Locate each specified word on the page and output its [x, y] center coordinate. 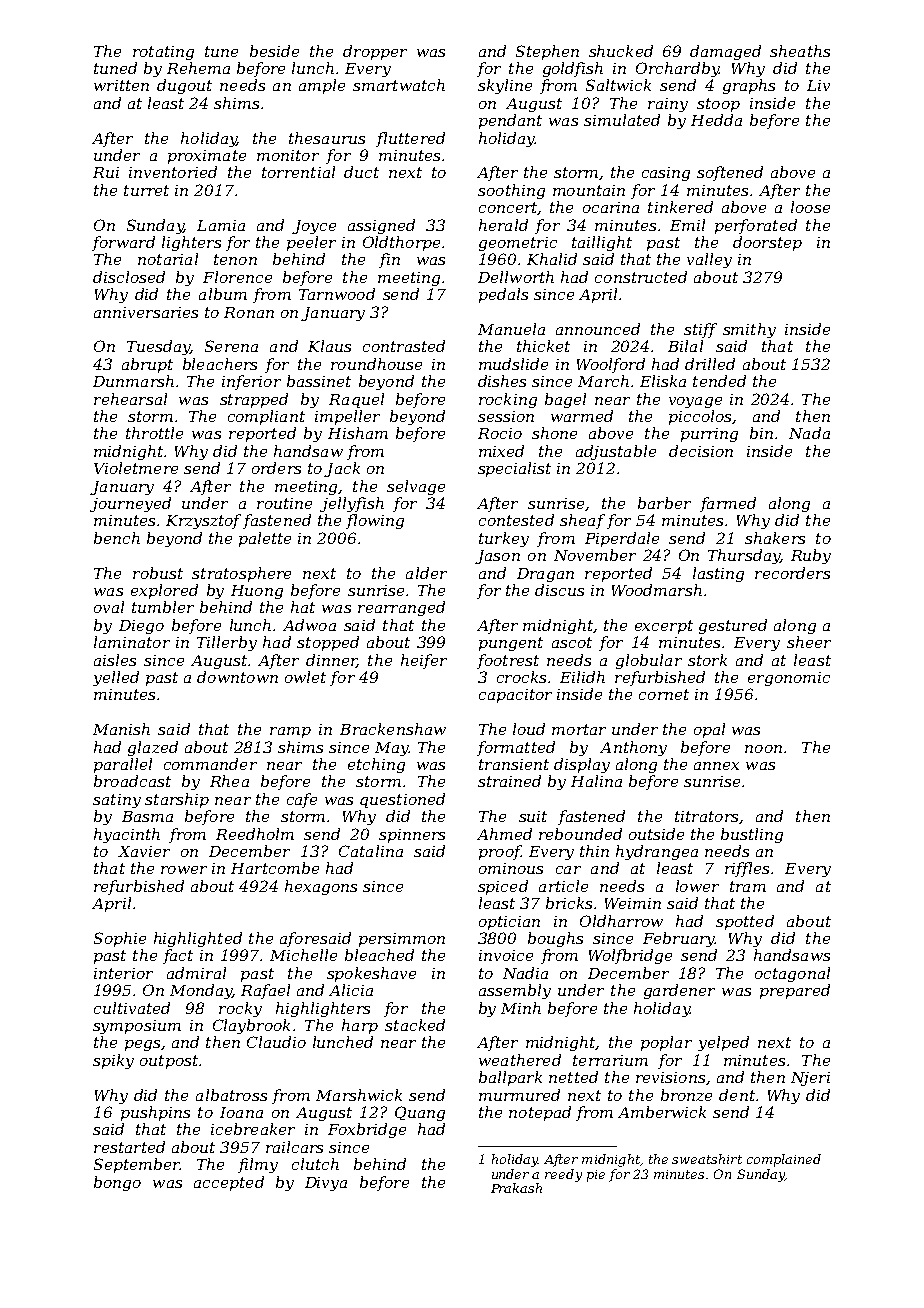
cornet [664, 694]
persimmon [402, 940]
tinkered [680, 207]
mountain [589, 190]
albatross [231, 1095]
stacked [415, 1025]
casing [666, 174]
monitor [288, 155]
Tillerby [227, 643]
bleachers [220, 364]
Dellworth [516, 277]
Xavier [144, 851]
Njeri [810, 1079]
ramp [290, 732]
